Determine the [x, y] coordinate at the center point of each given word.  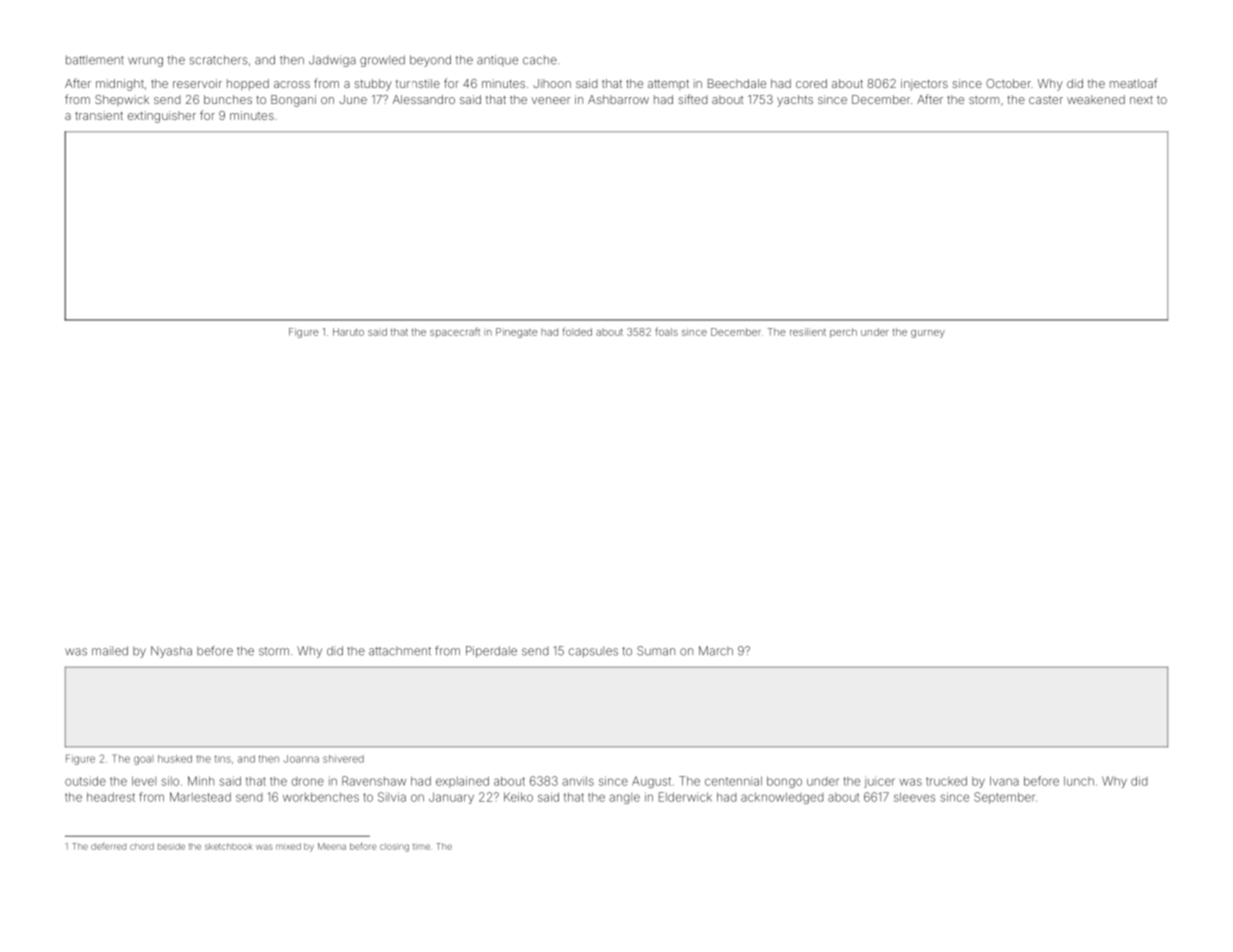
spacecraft [455, 332]
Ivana [1004, 781]
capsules [593, 652]
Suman [656, 651]
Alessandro [424, 99]
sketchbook [229, 846]
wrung [145, 62]
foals [666, 331]
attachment [400, 651]
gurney [928, 334]
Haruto [348, 332]
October [1008, 83]
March [716, 651]
